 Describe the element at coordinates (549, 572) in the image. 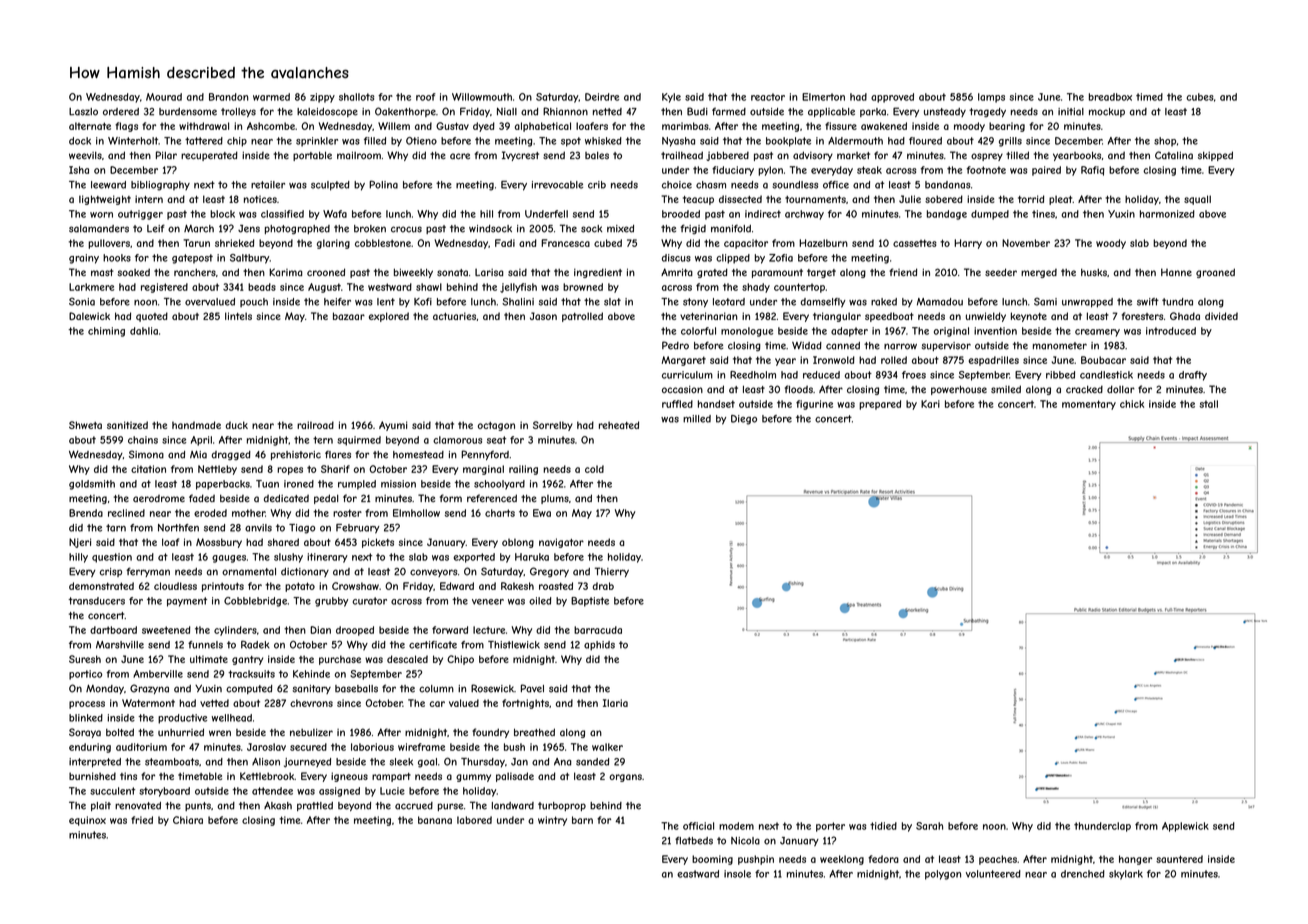

I see `Gregory` at that location.
